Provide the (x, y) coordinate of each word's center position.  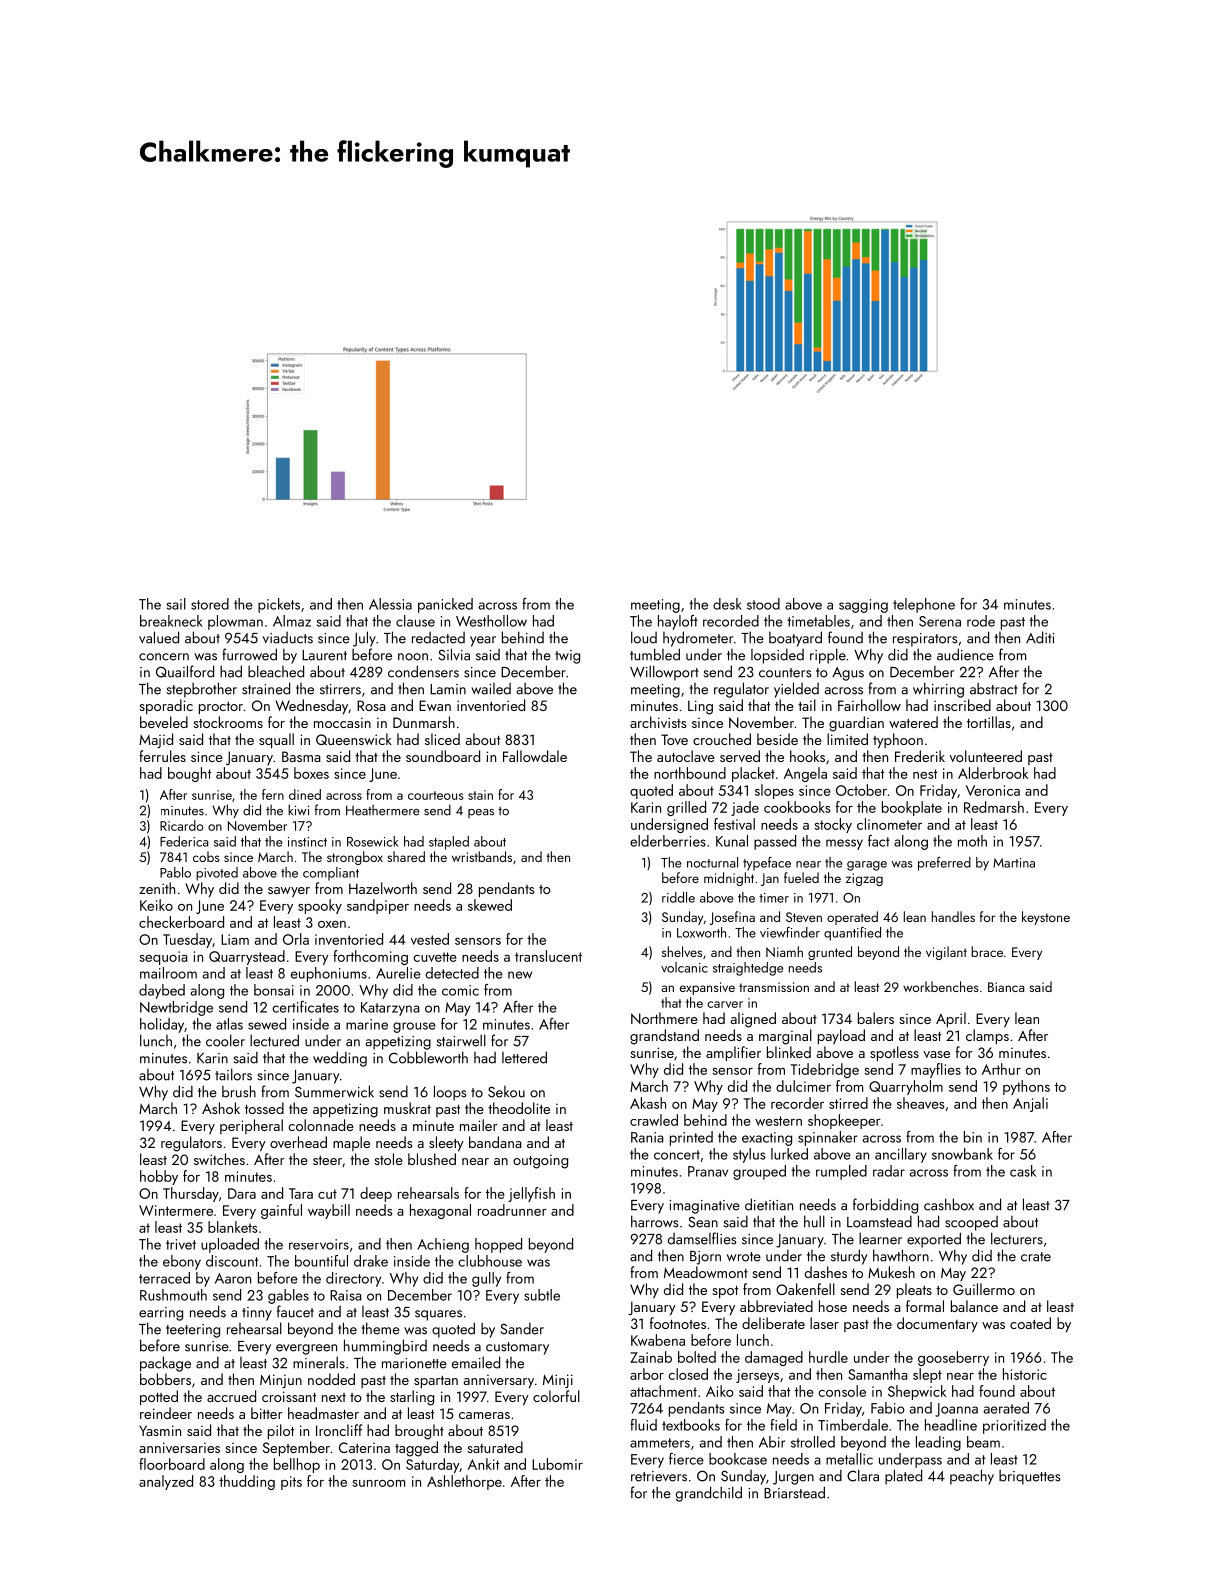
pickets (279, 605)
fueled (801, 877)
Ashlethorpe (464, 1482)
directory (353, 1279)
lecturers (1017, 1238)
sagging (863, 606)
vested (430, 939)
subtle (542, 1295)
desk (727, 604)
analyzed (166, 1482)
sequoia (163, 958)
